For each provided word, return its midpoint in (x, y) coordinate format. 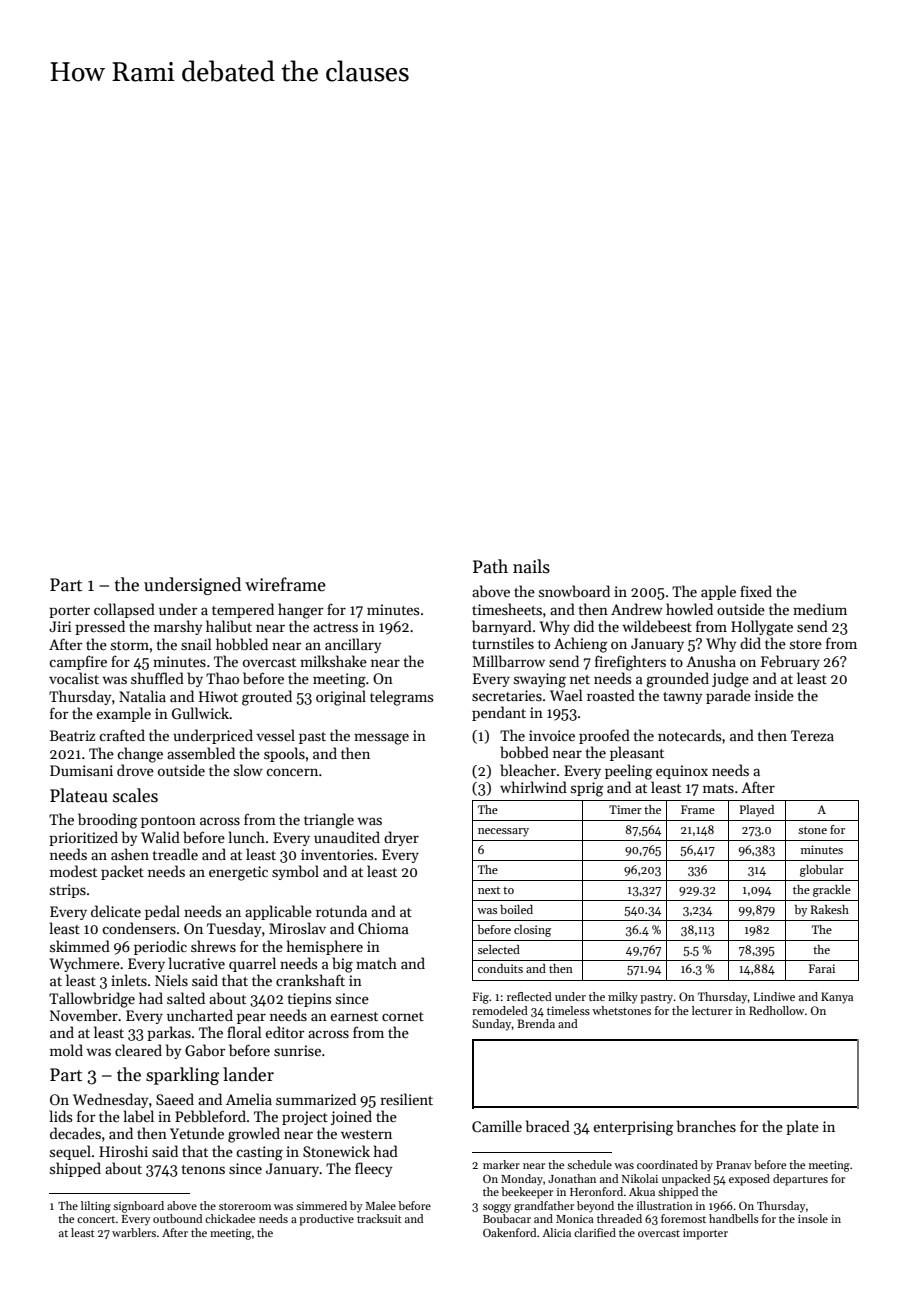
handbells (734, 1218)
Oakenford (509, 1232)
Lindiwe (774, 996)
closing (532, 931)
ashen (130, 854)
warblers (134, 1232)
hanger (301, 611)
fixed (756, 591)
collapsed (124, 610)
